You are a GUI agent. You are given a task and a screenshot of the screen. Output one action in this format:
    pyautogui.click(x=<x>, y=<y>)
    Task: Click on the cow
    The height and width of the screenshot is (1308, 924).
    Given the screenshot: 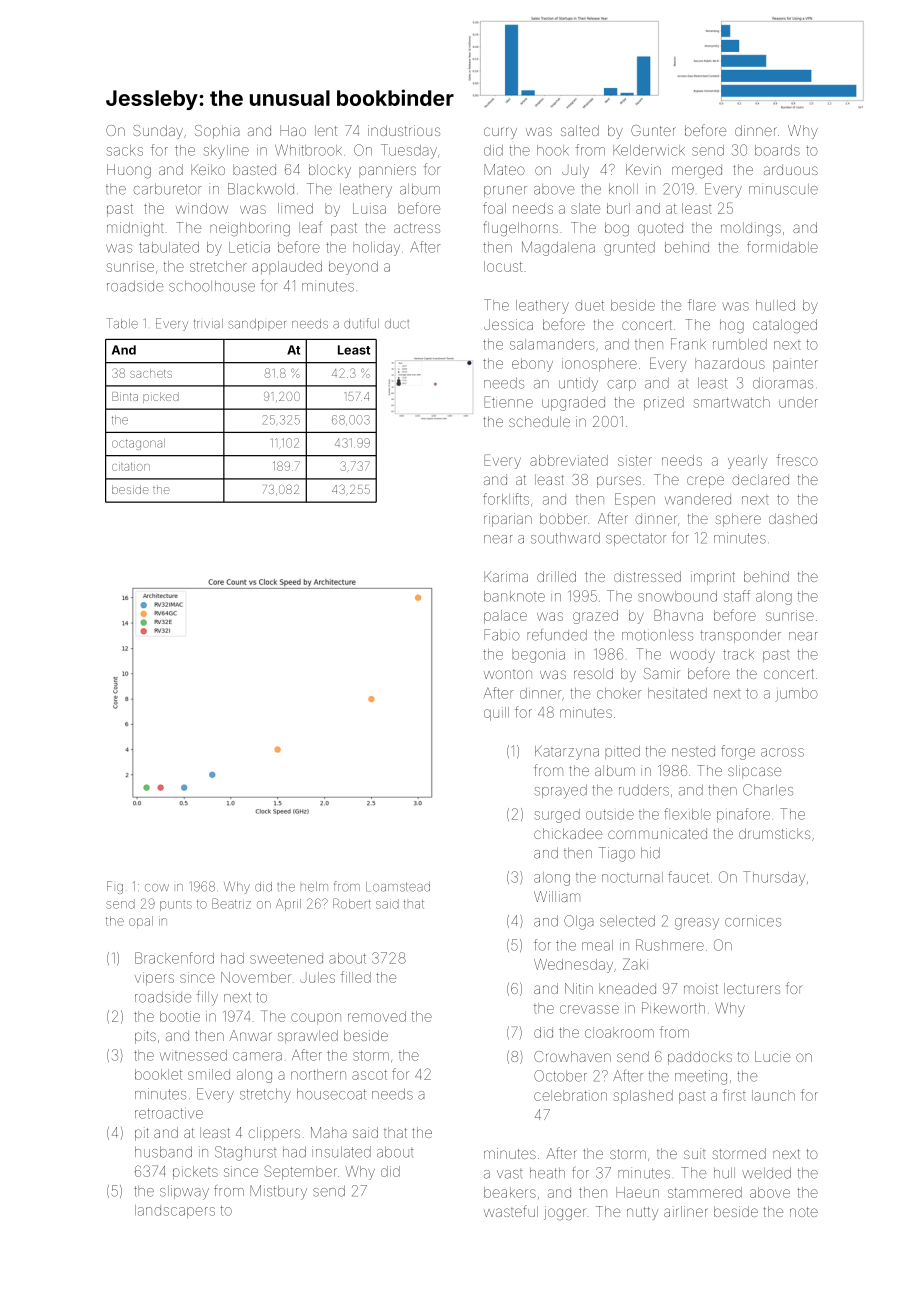 What is the action you would take?
    pyautogui.click(x=157, y=888)
